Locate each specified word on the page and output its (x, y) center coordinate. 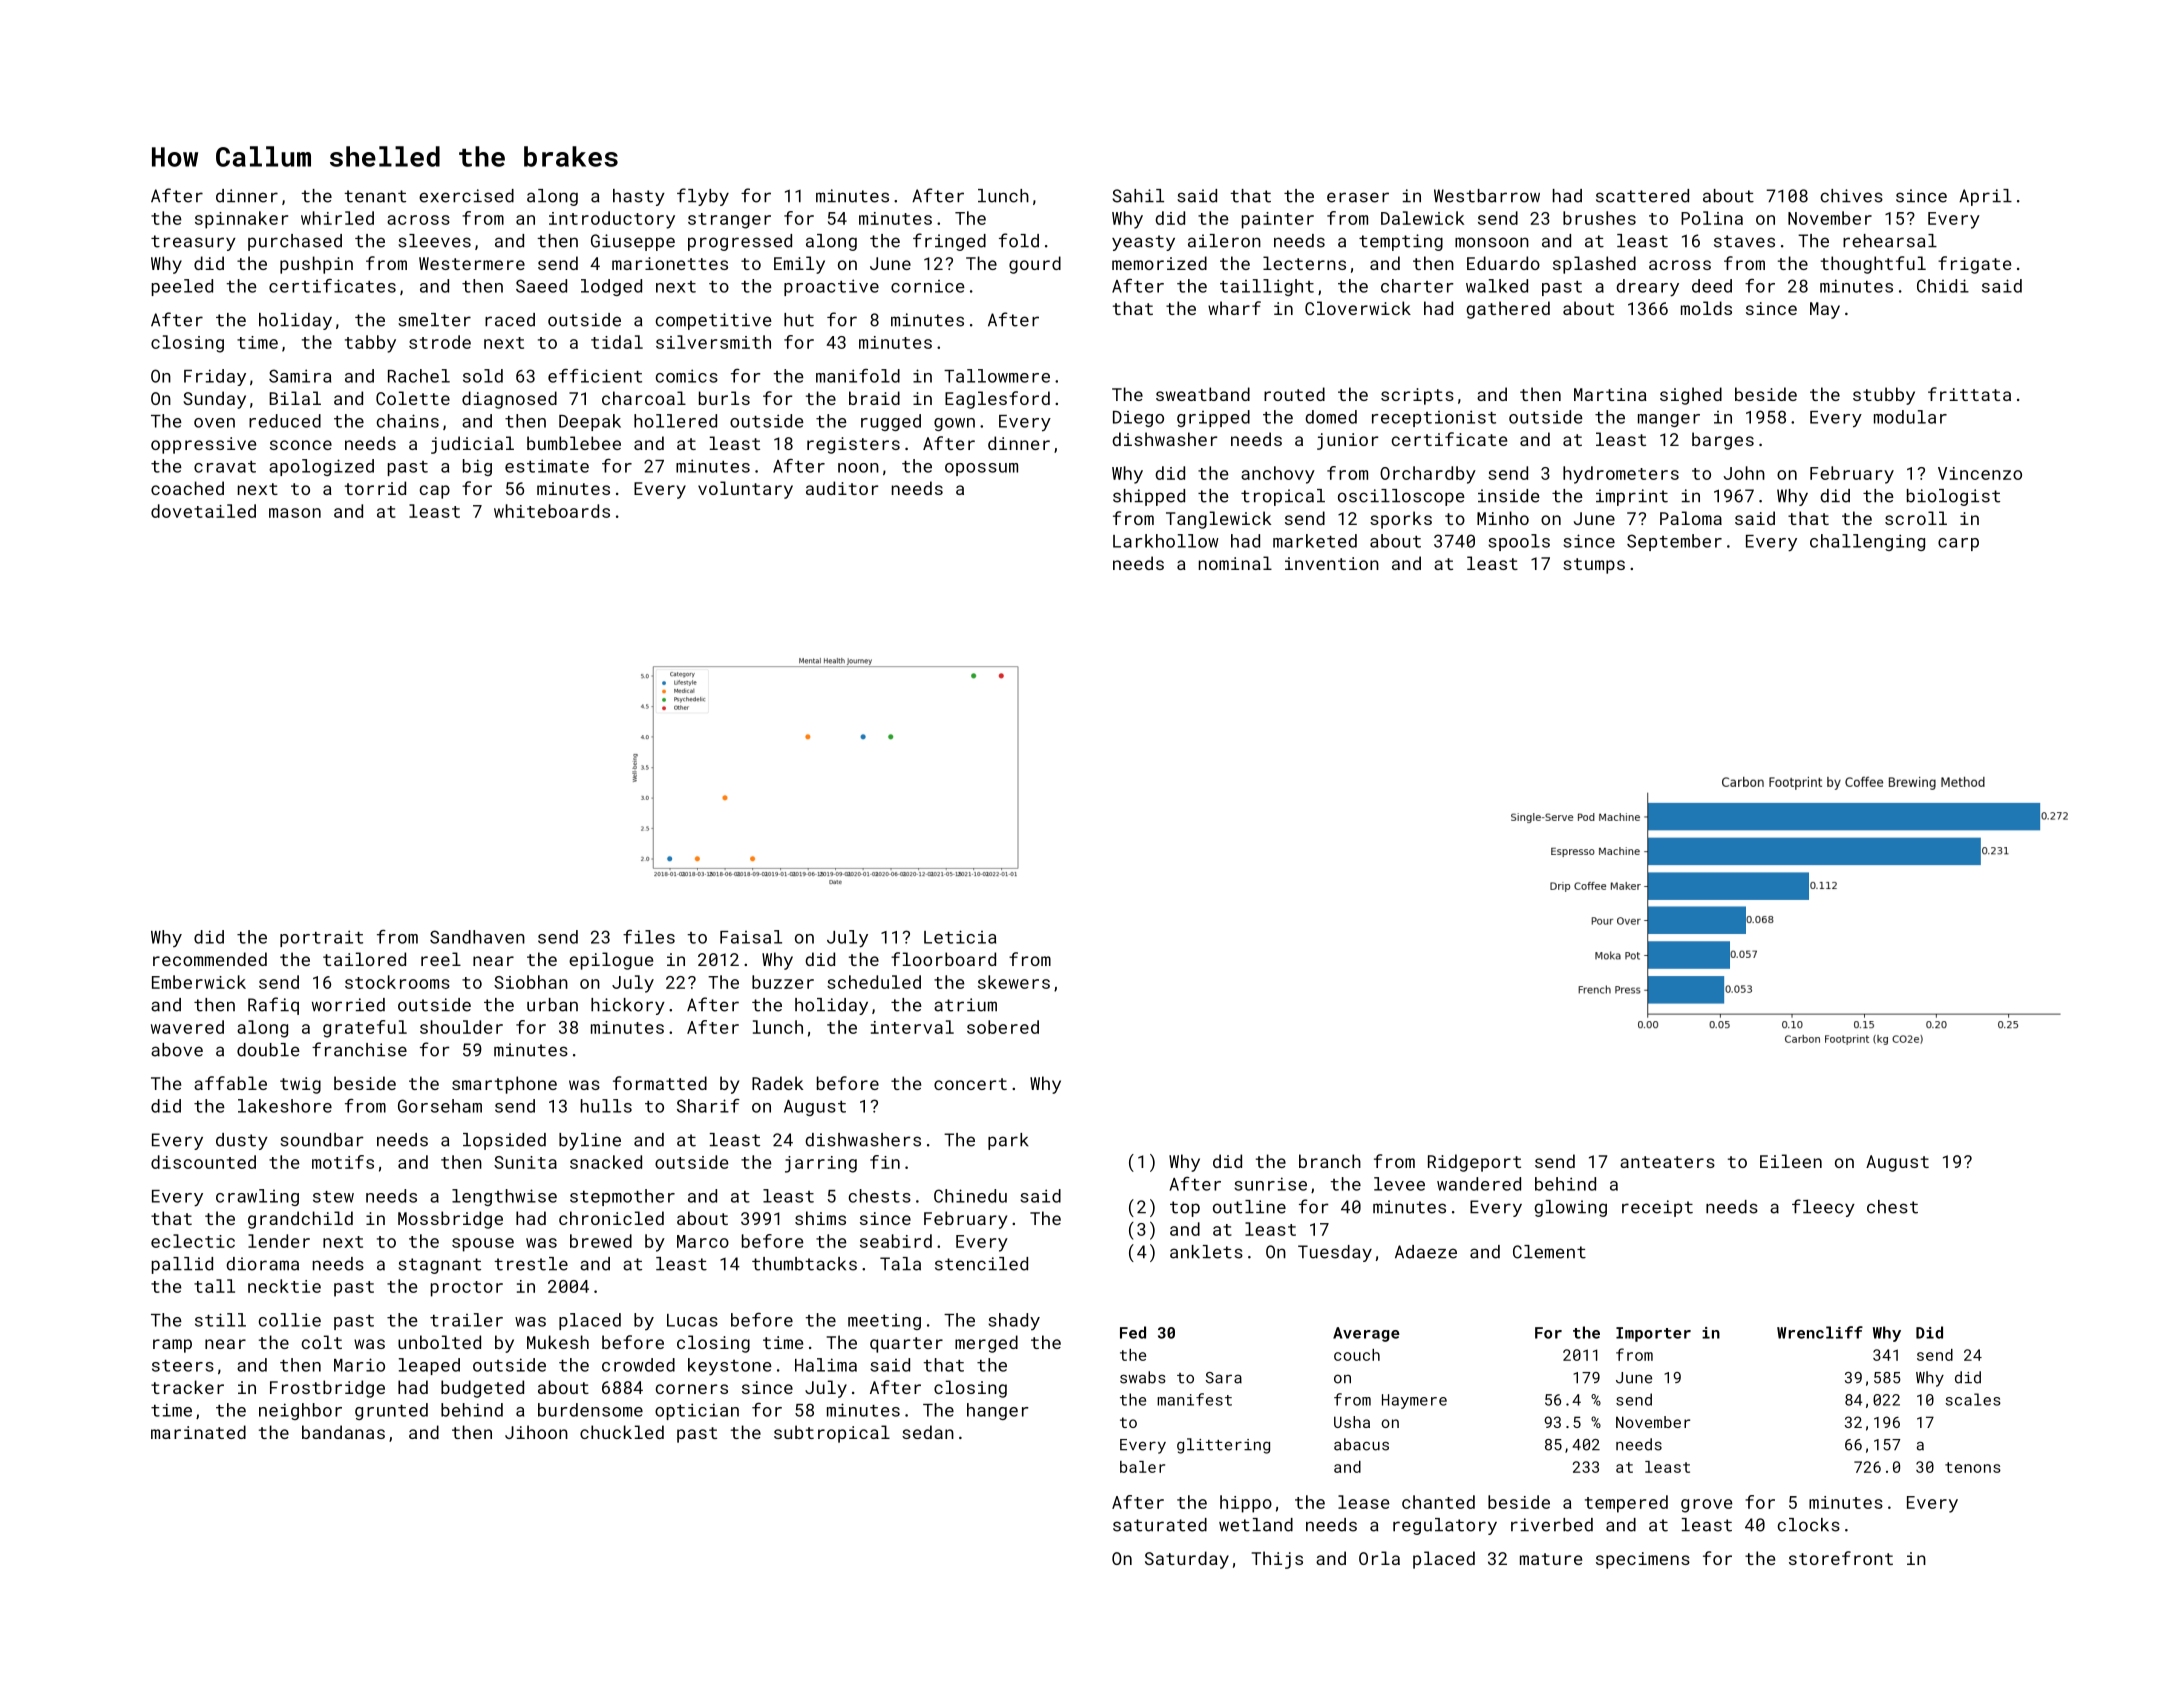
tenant (375, 196)
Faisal (751, 937)
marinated (198, 1432)
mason (295, 513)
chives (1852, 196)
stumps (1594, 566)
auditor (842, 488)
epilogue (611, 961)
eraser (1358, 197)
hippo (1246, 1504)
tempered (1626, 1504)
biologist (1953, 497)
